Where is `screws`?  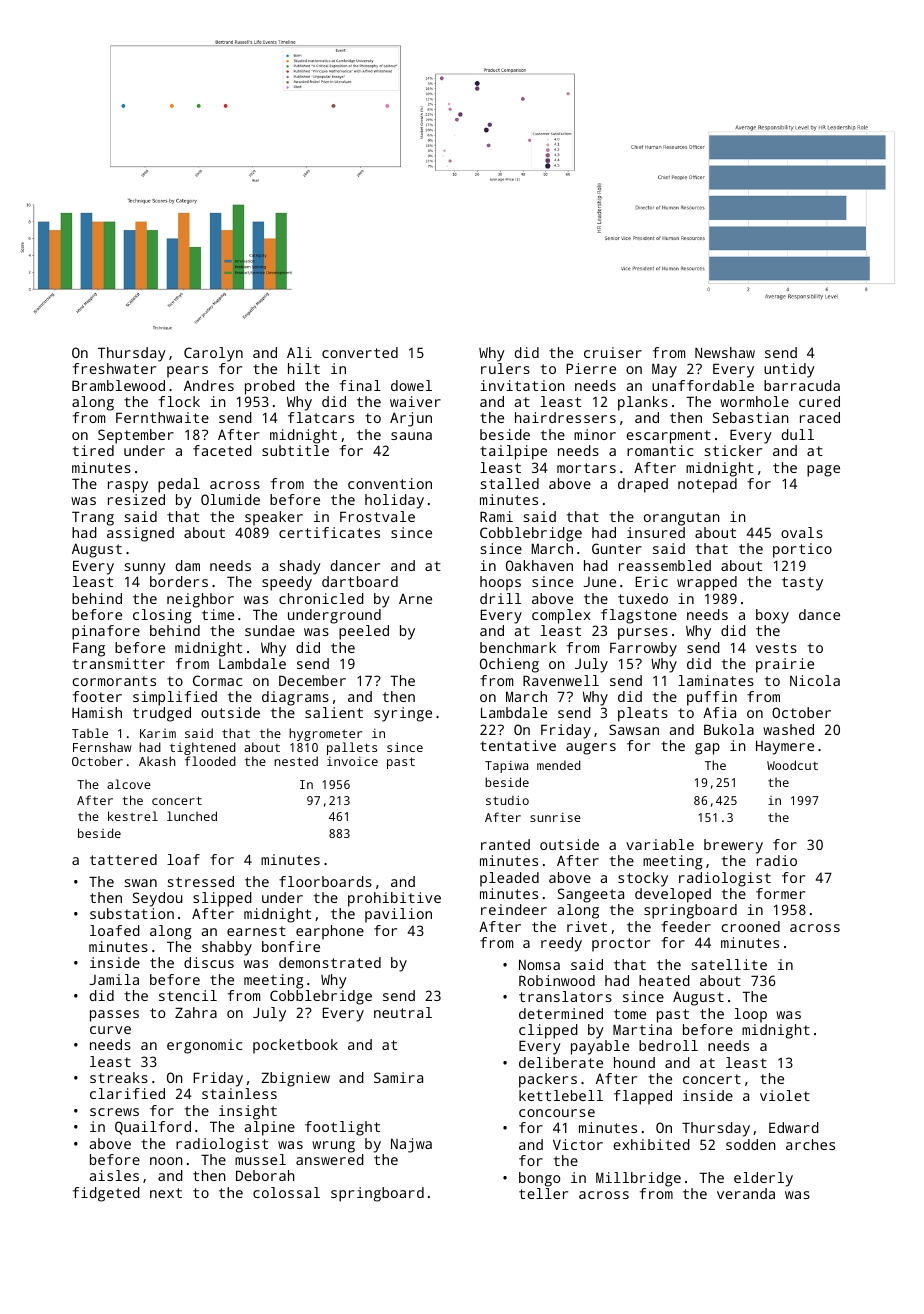
screws is located at coordinates (114, 1112).
